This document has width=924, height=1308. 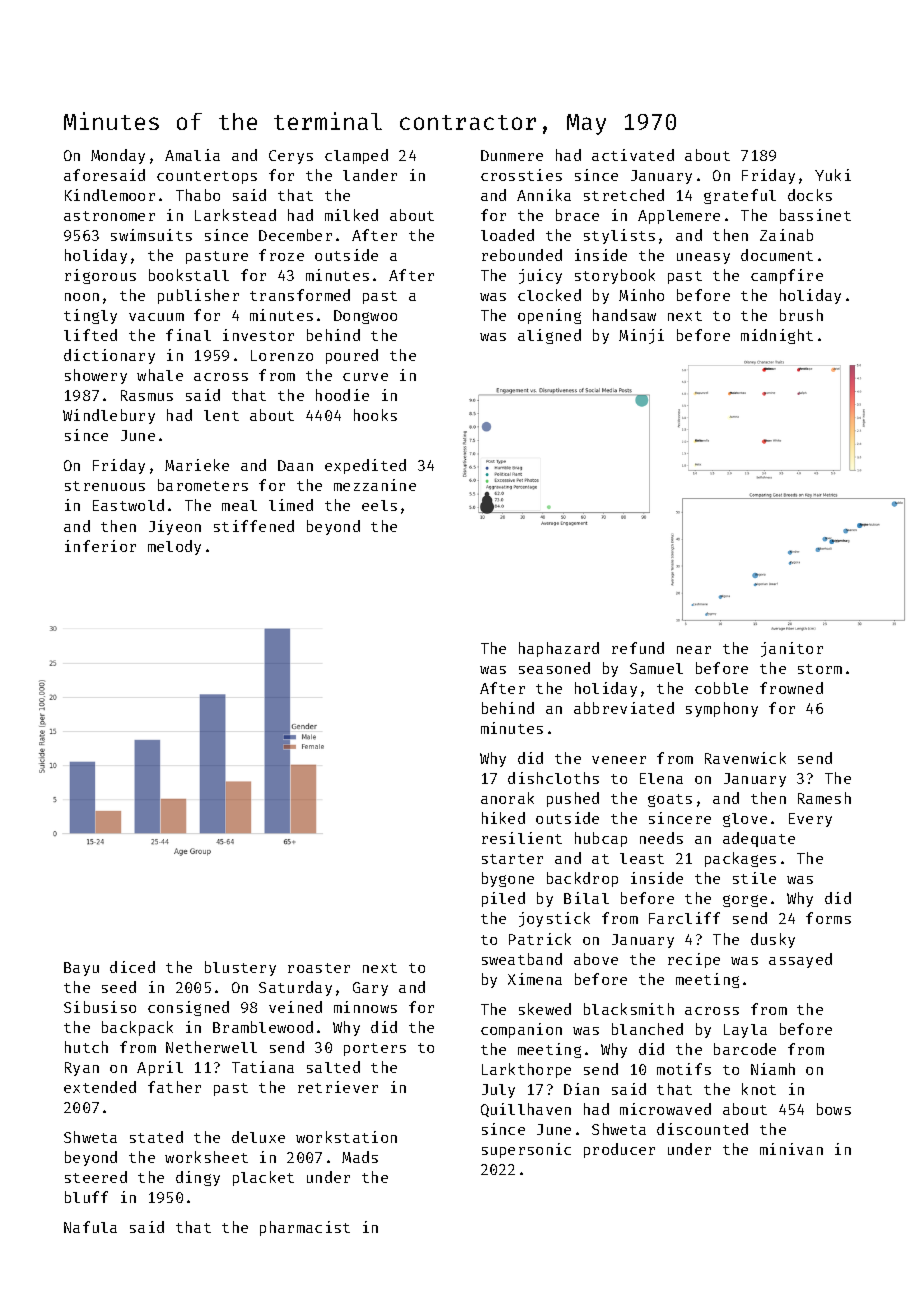 I want to click on forms, so click(x=828, y=918).
